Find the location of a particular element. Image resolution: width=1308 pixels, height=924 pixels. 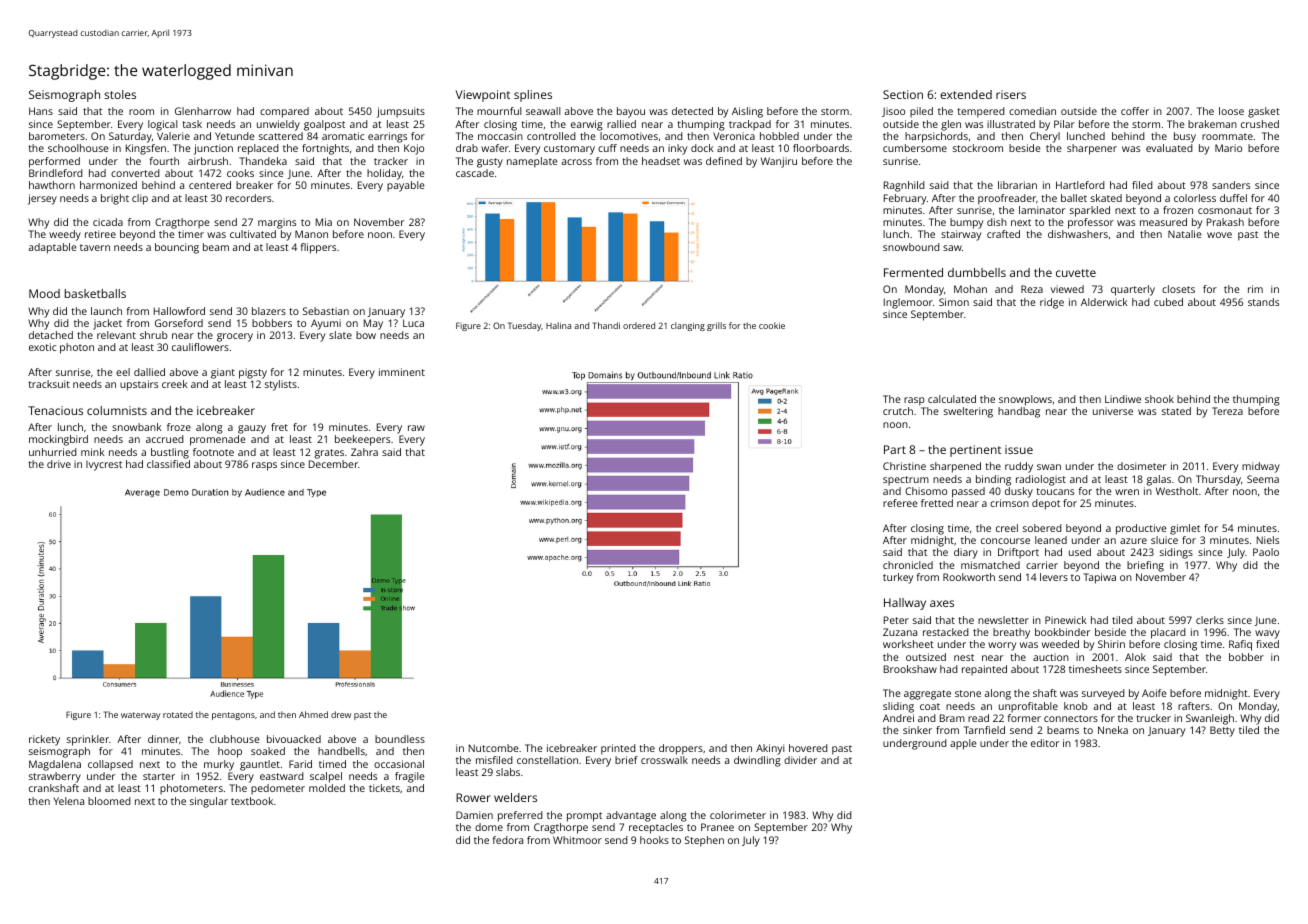

stoles is located at coordinates (120, 94).
